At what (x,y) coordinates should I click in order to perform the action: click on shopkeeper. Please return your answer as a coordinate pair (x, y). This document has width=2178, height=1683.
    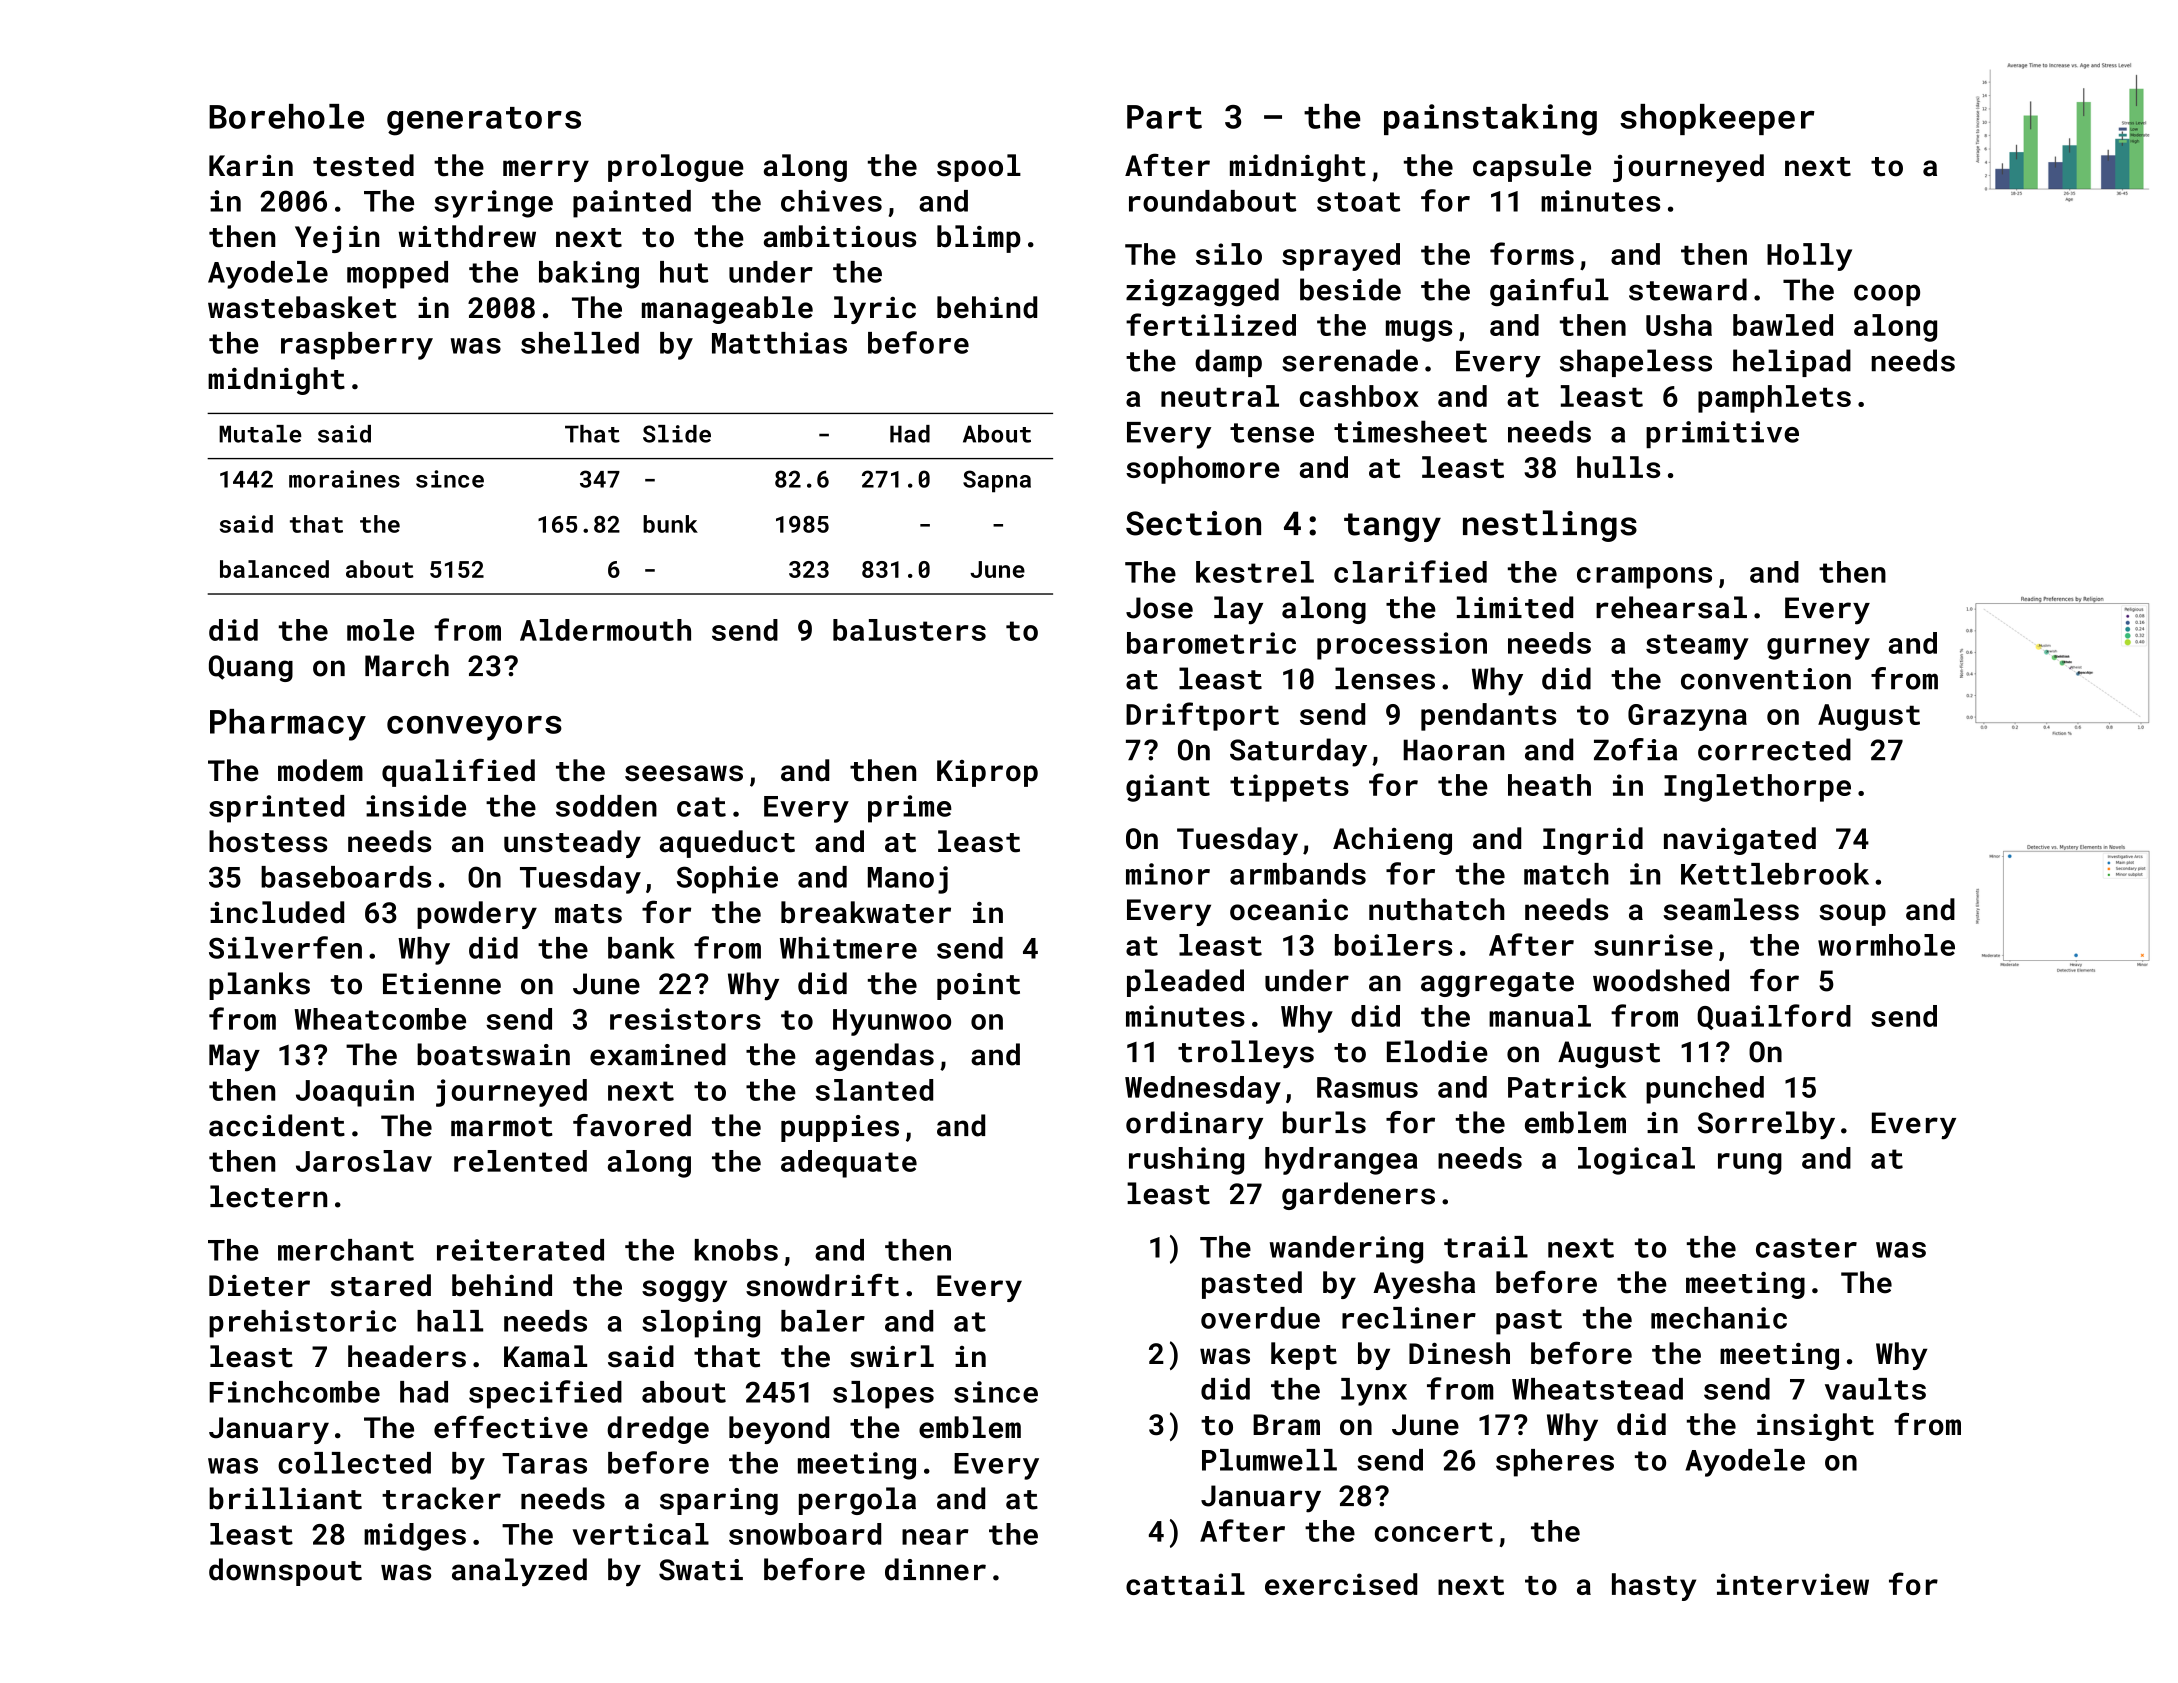
    Looking at the image, I should click on (1717, 119).
